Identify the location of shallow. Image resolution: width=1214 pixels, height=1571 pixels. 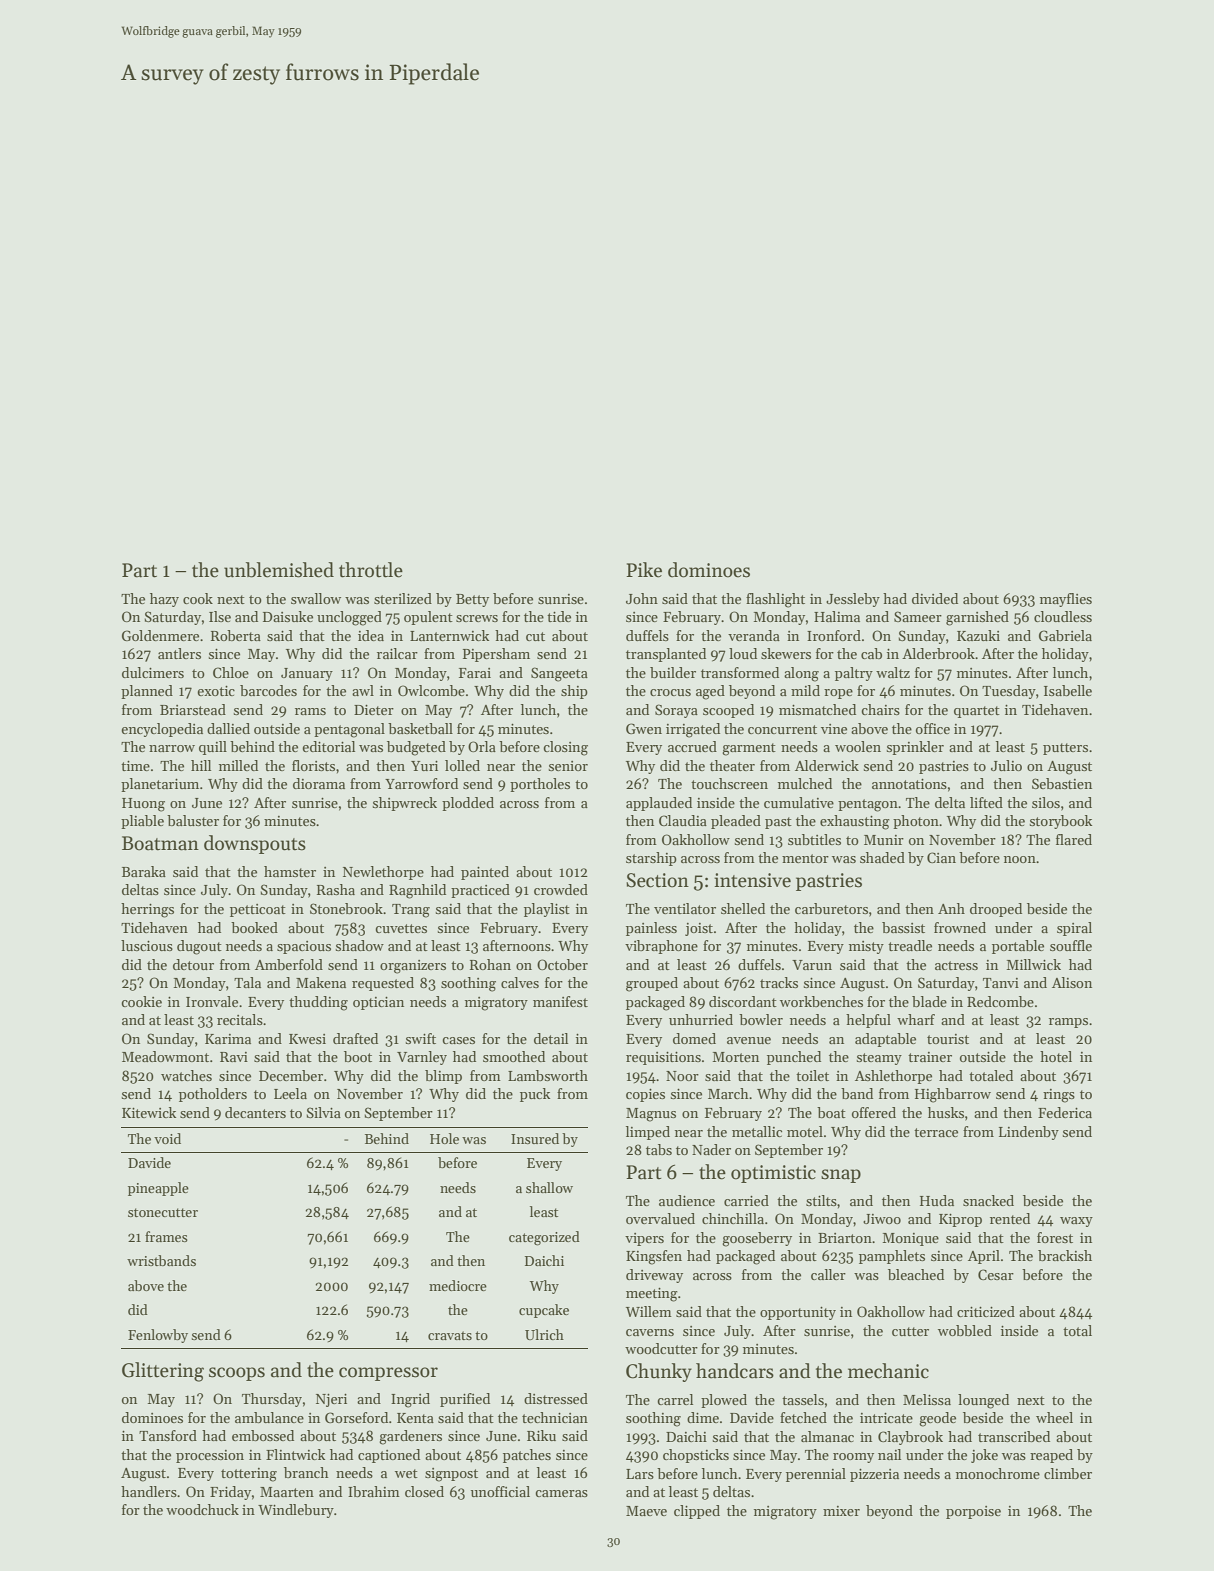
(549, 1187).
